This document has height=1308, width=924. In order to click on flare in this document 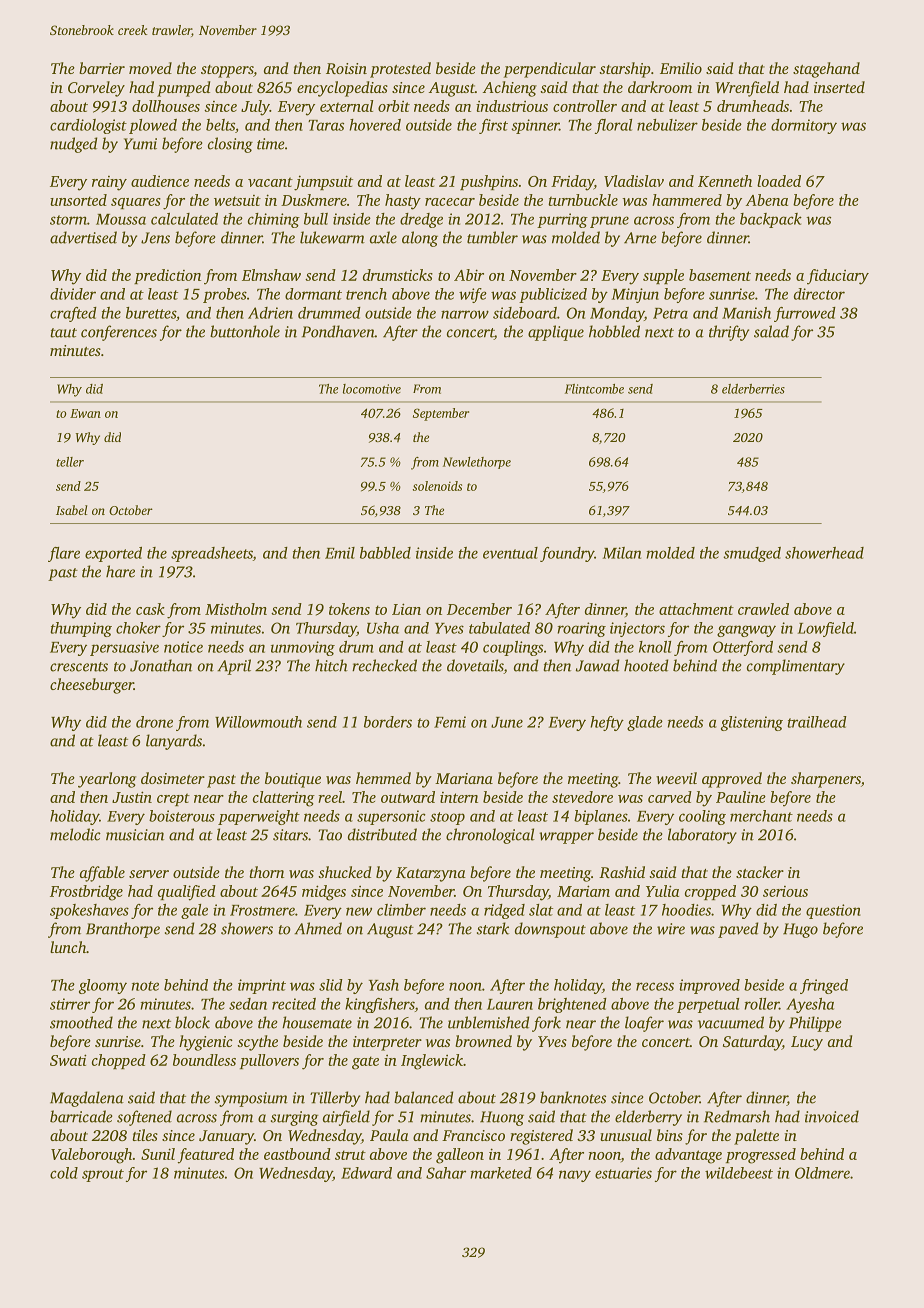, I will do `click(64, 554)`.
